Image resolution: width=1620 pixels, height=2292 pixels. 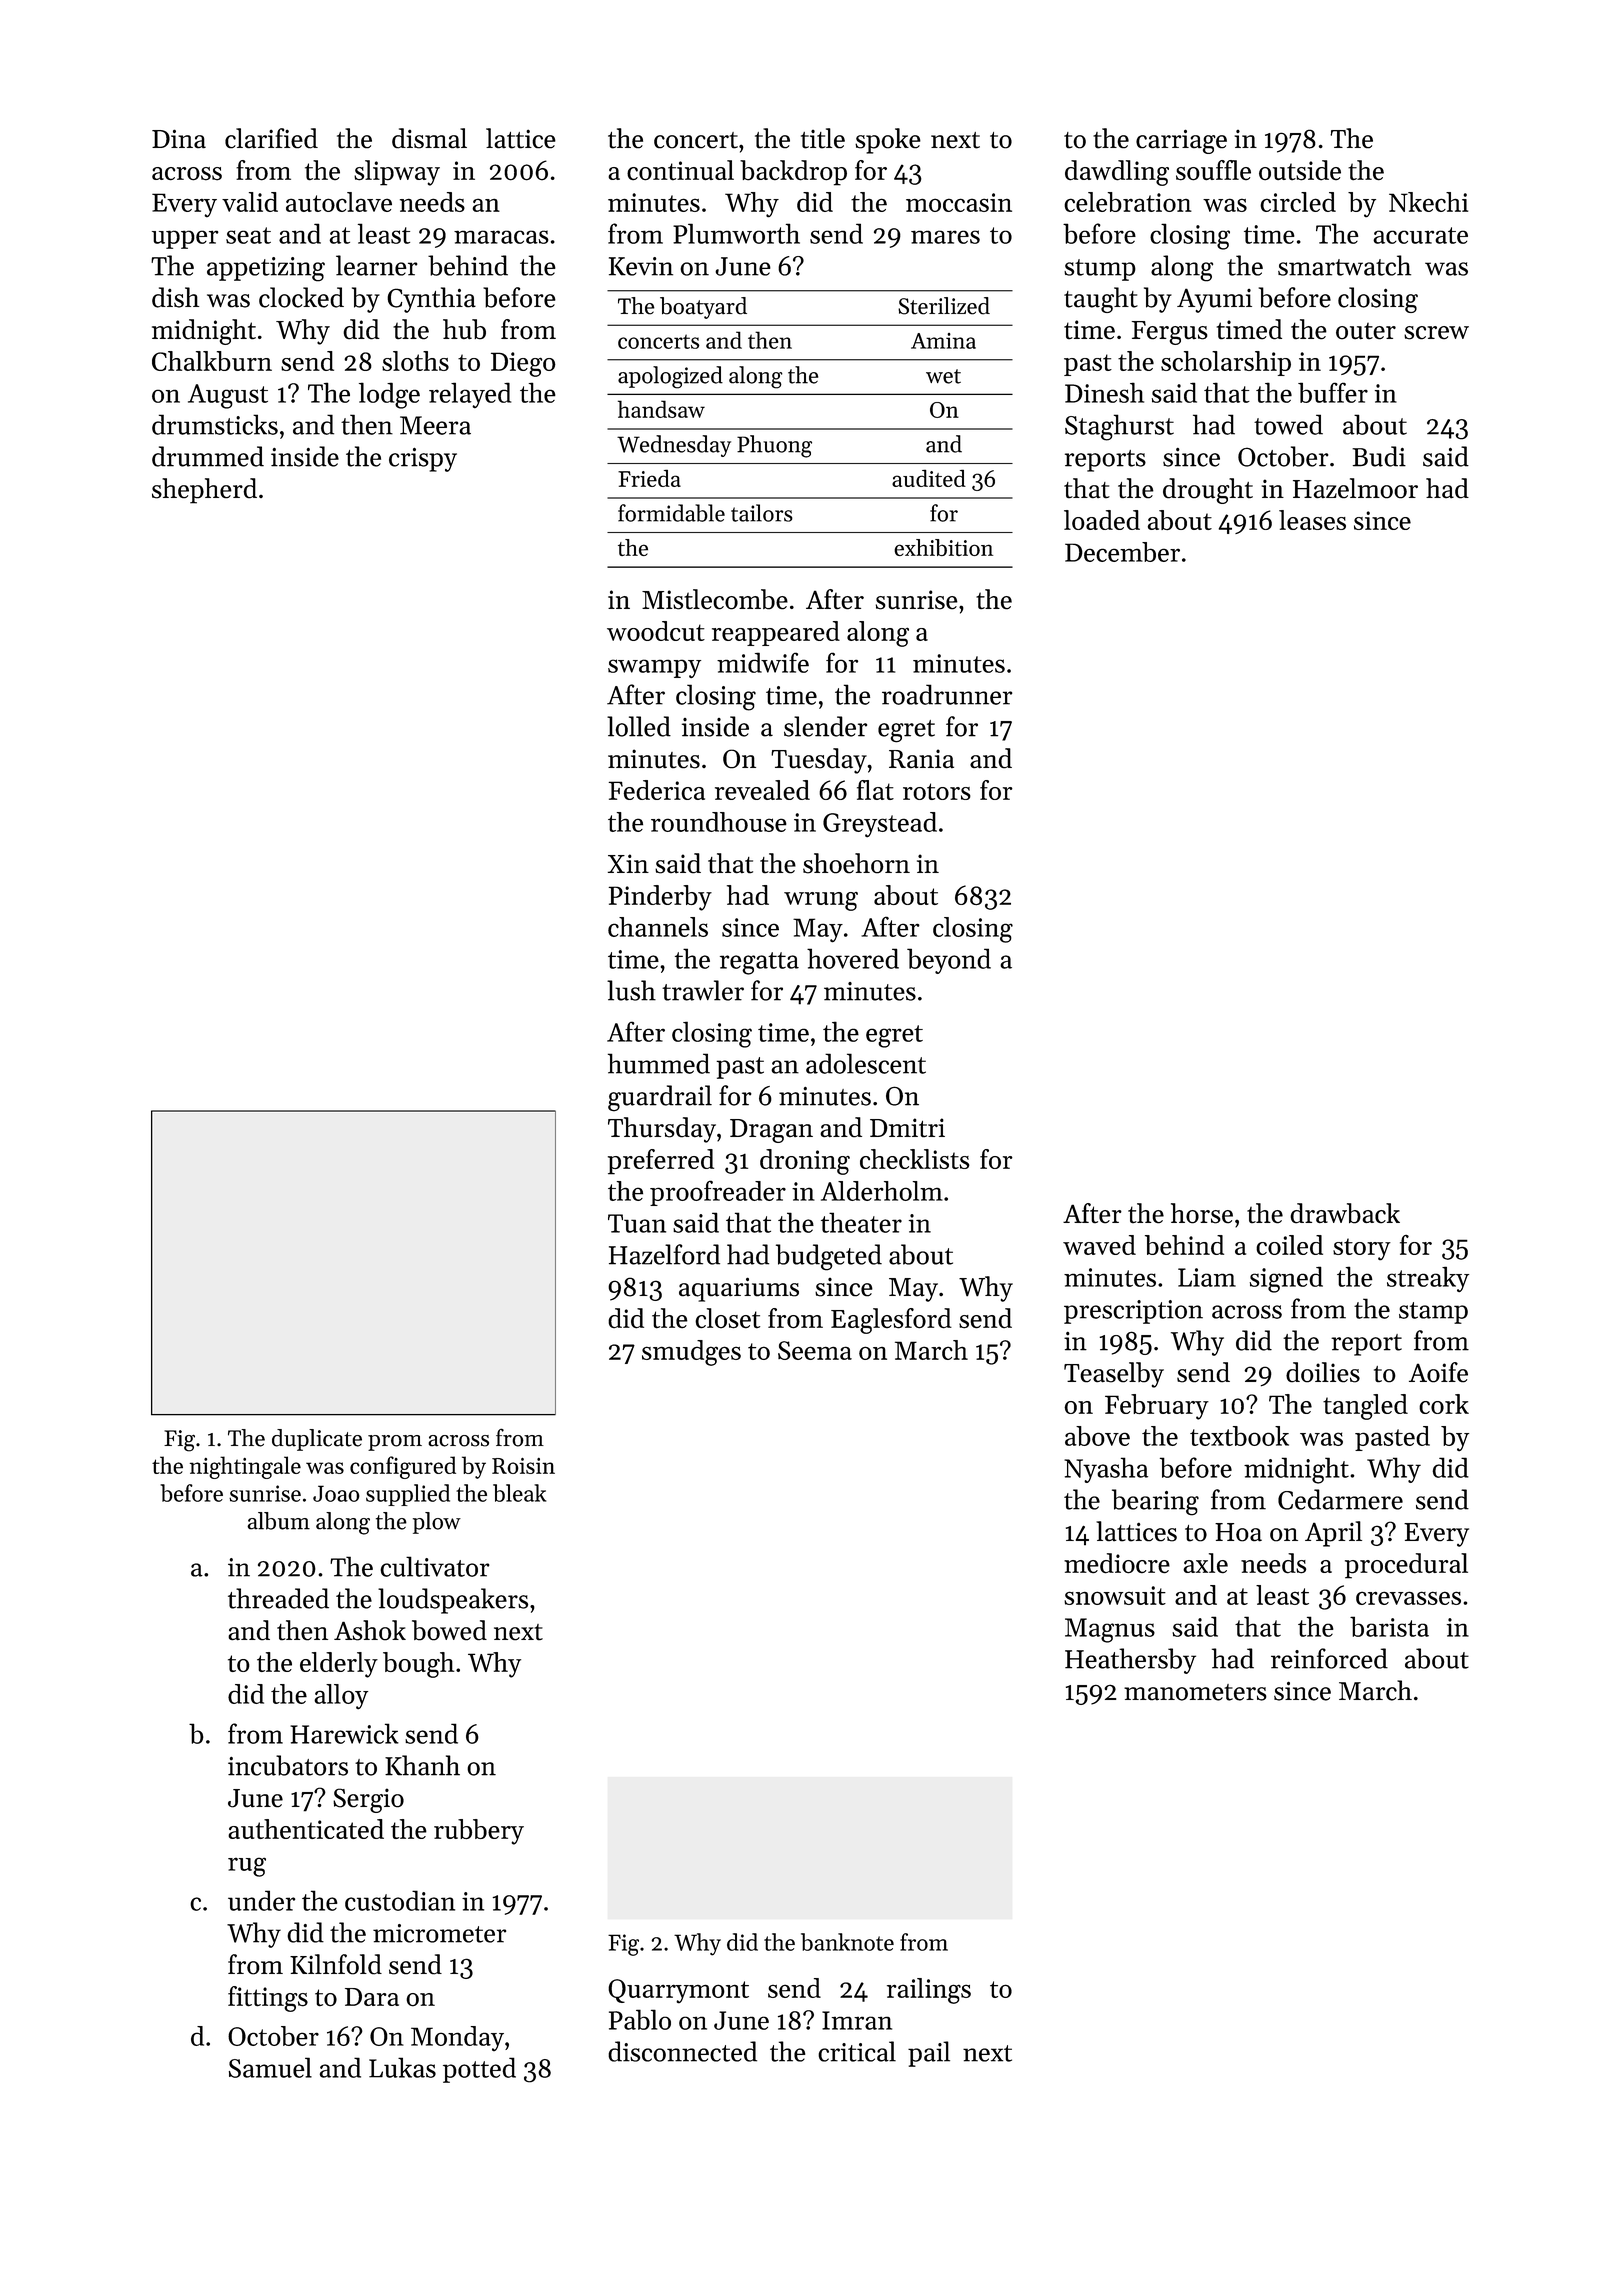 What do you see at coordinates (270, 2067) in the screenshot?
I see `Samuel` at bounding box center [270, 2067].
